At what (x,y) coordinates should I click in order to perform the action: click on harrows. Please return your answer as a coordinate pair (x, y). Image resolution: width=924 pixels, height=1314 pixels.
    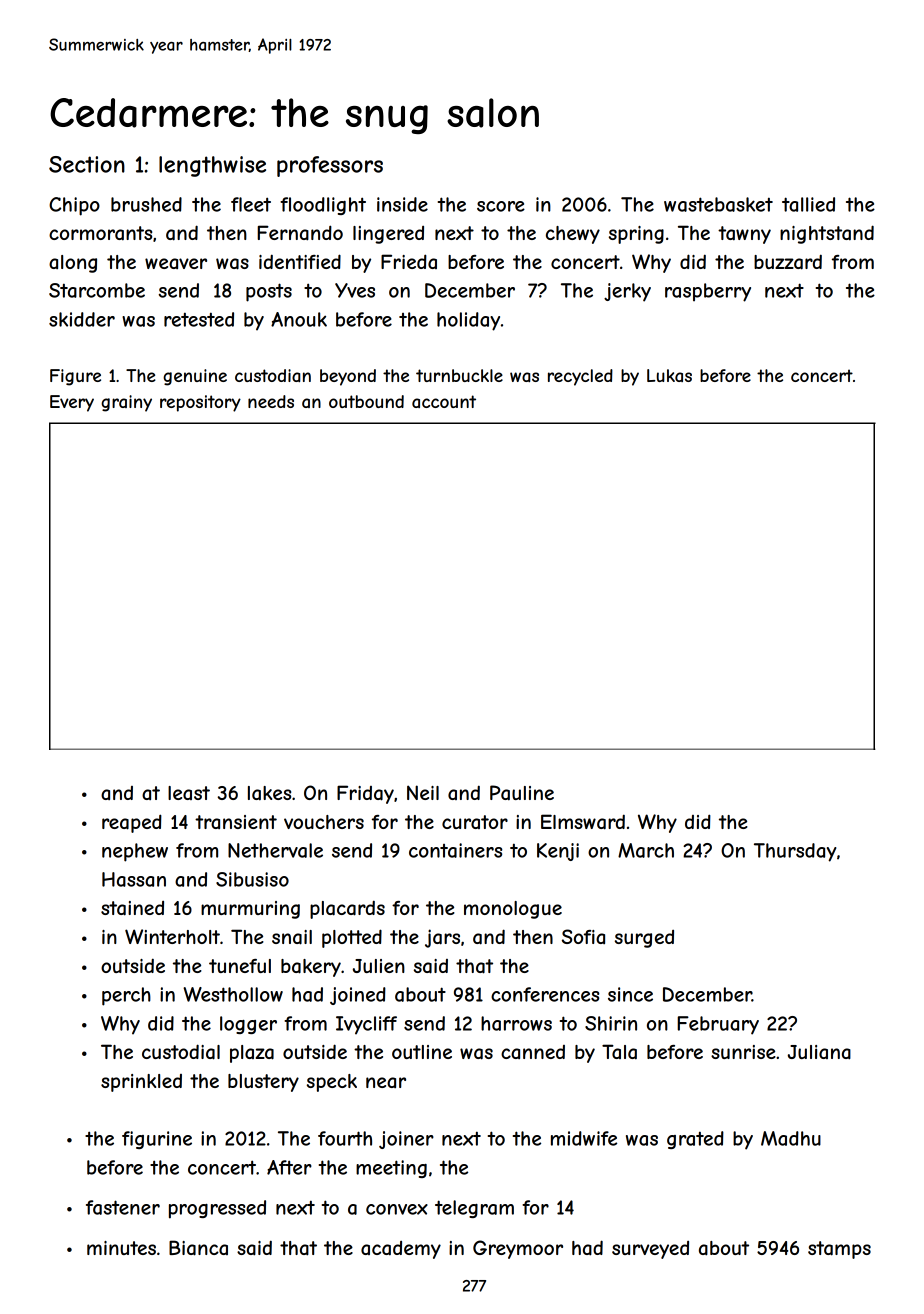
    Looking at the image, I should click on (516, 1023).
